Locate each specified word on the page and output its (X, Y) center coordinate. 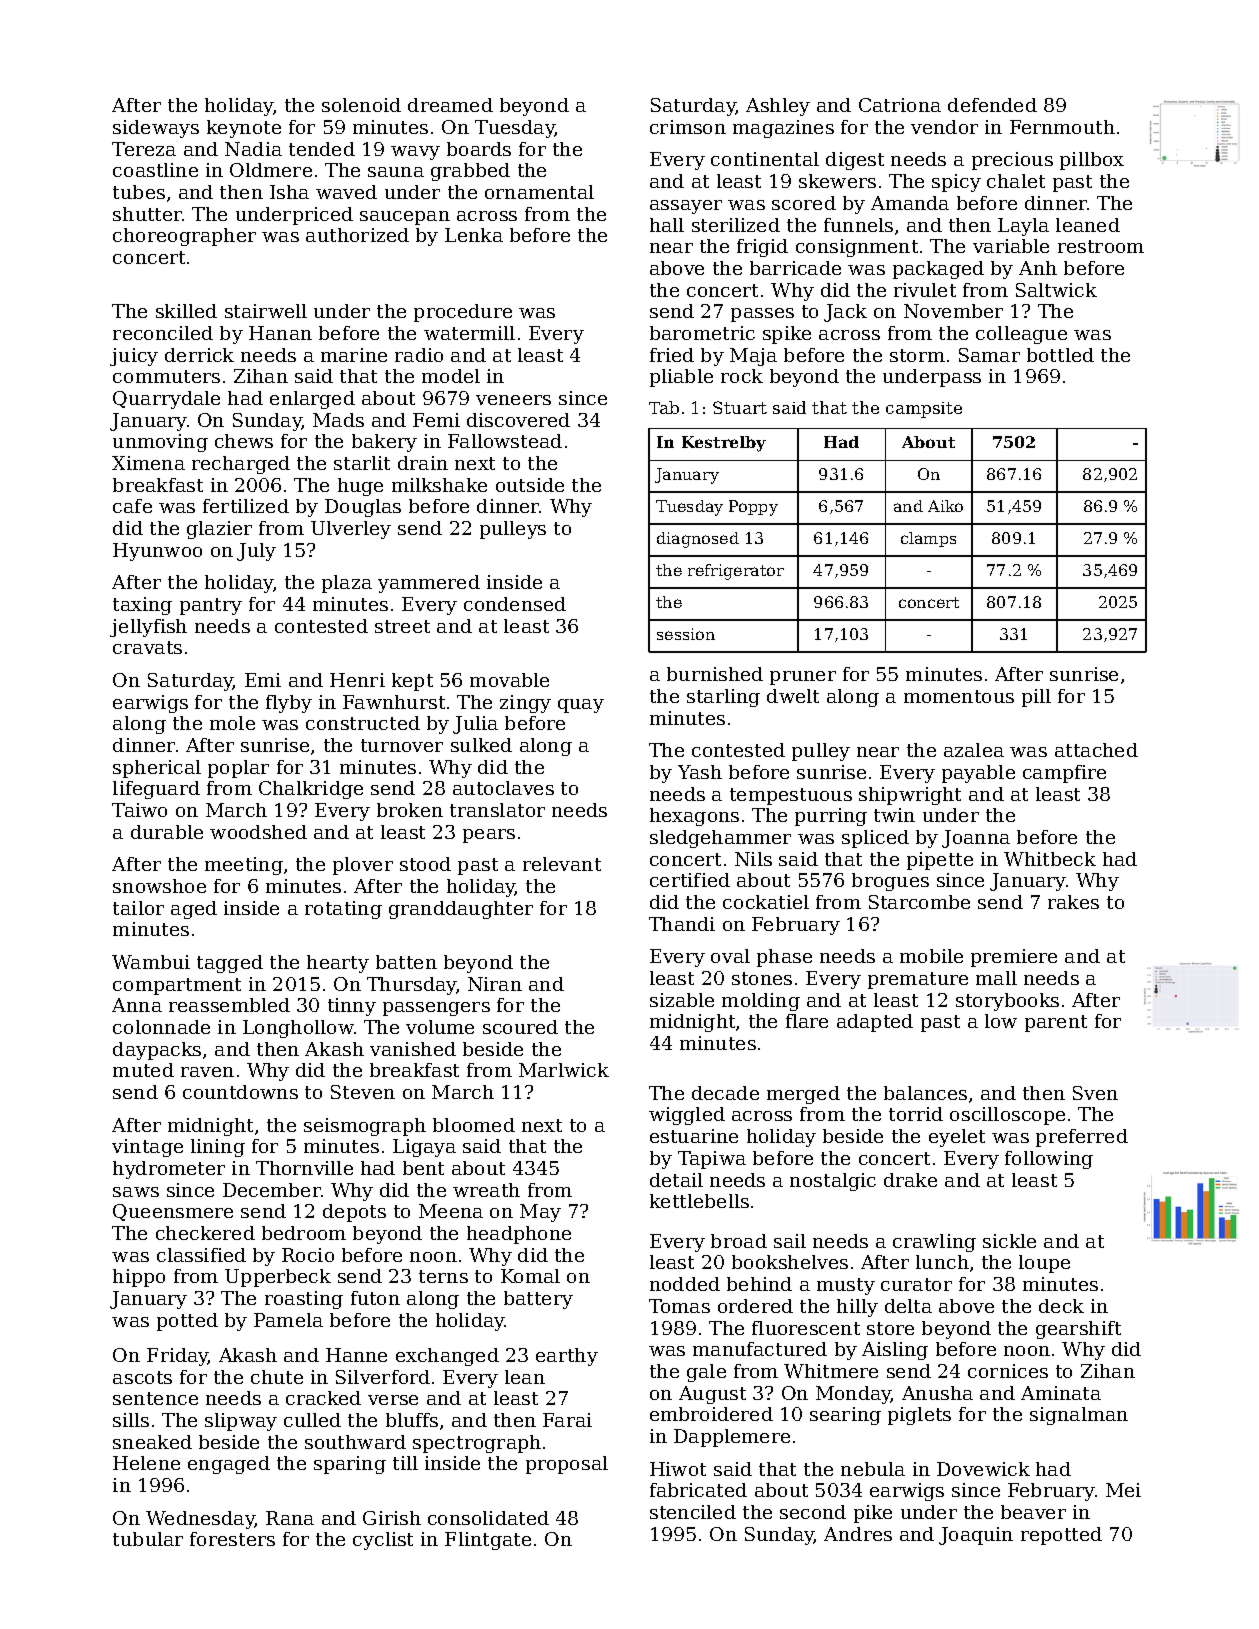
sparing (350, 1465)
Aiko (945, 506)
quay (581, 706)
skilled (186, 311)
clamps (928, 539)
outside (530, 485)
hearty (338, 964)
